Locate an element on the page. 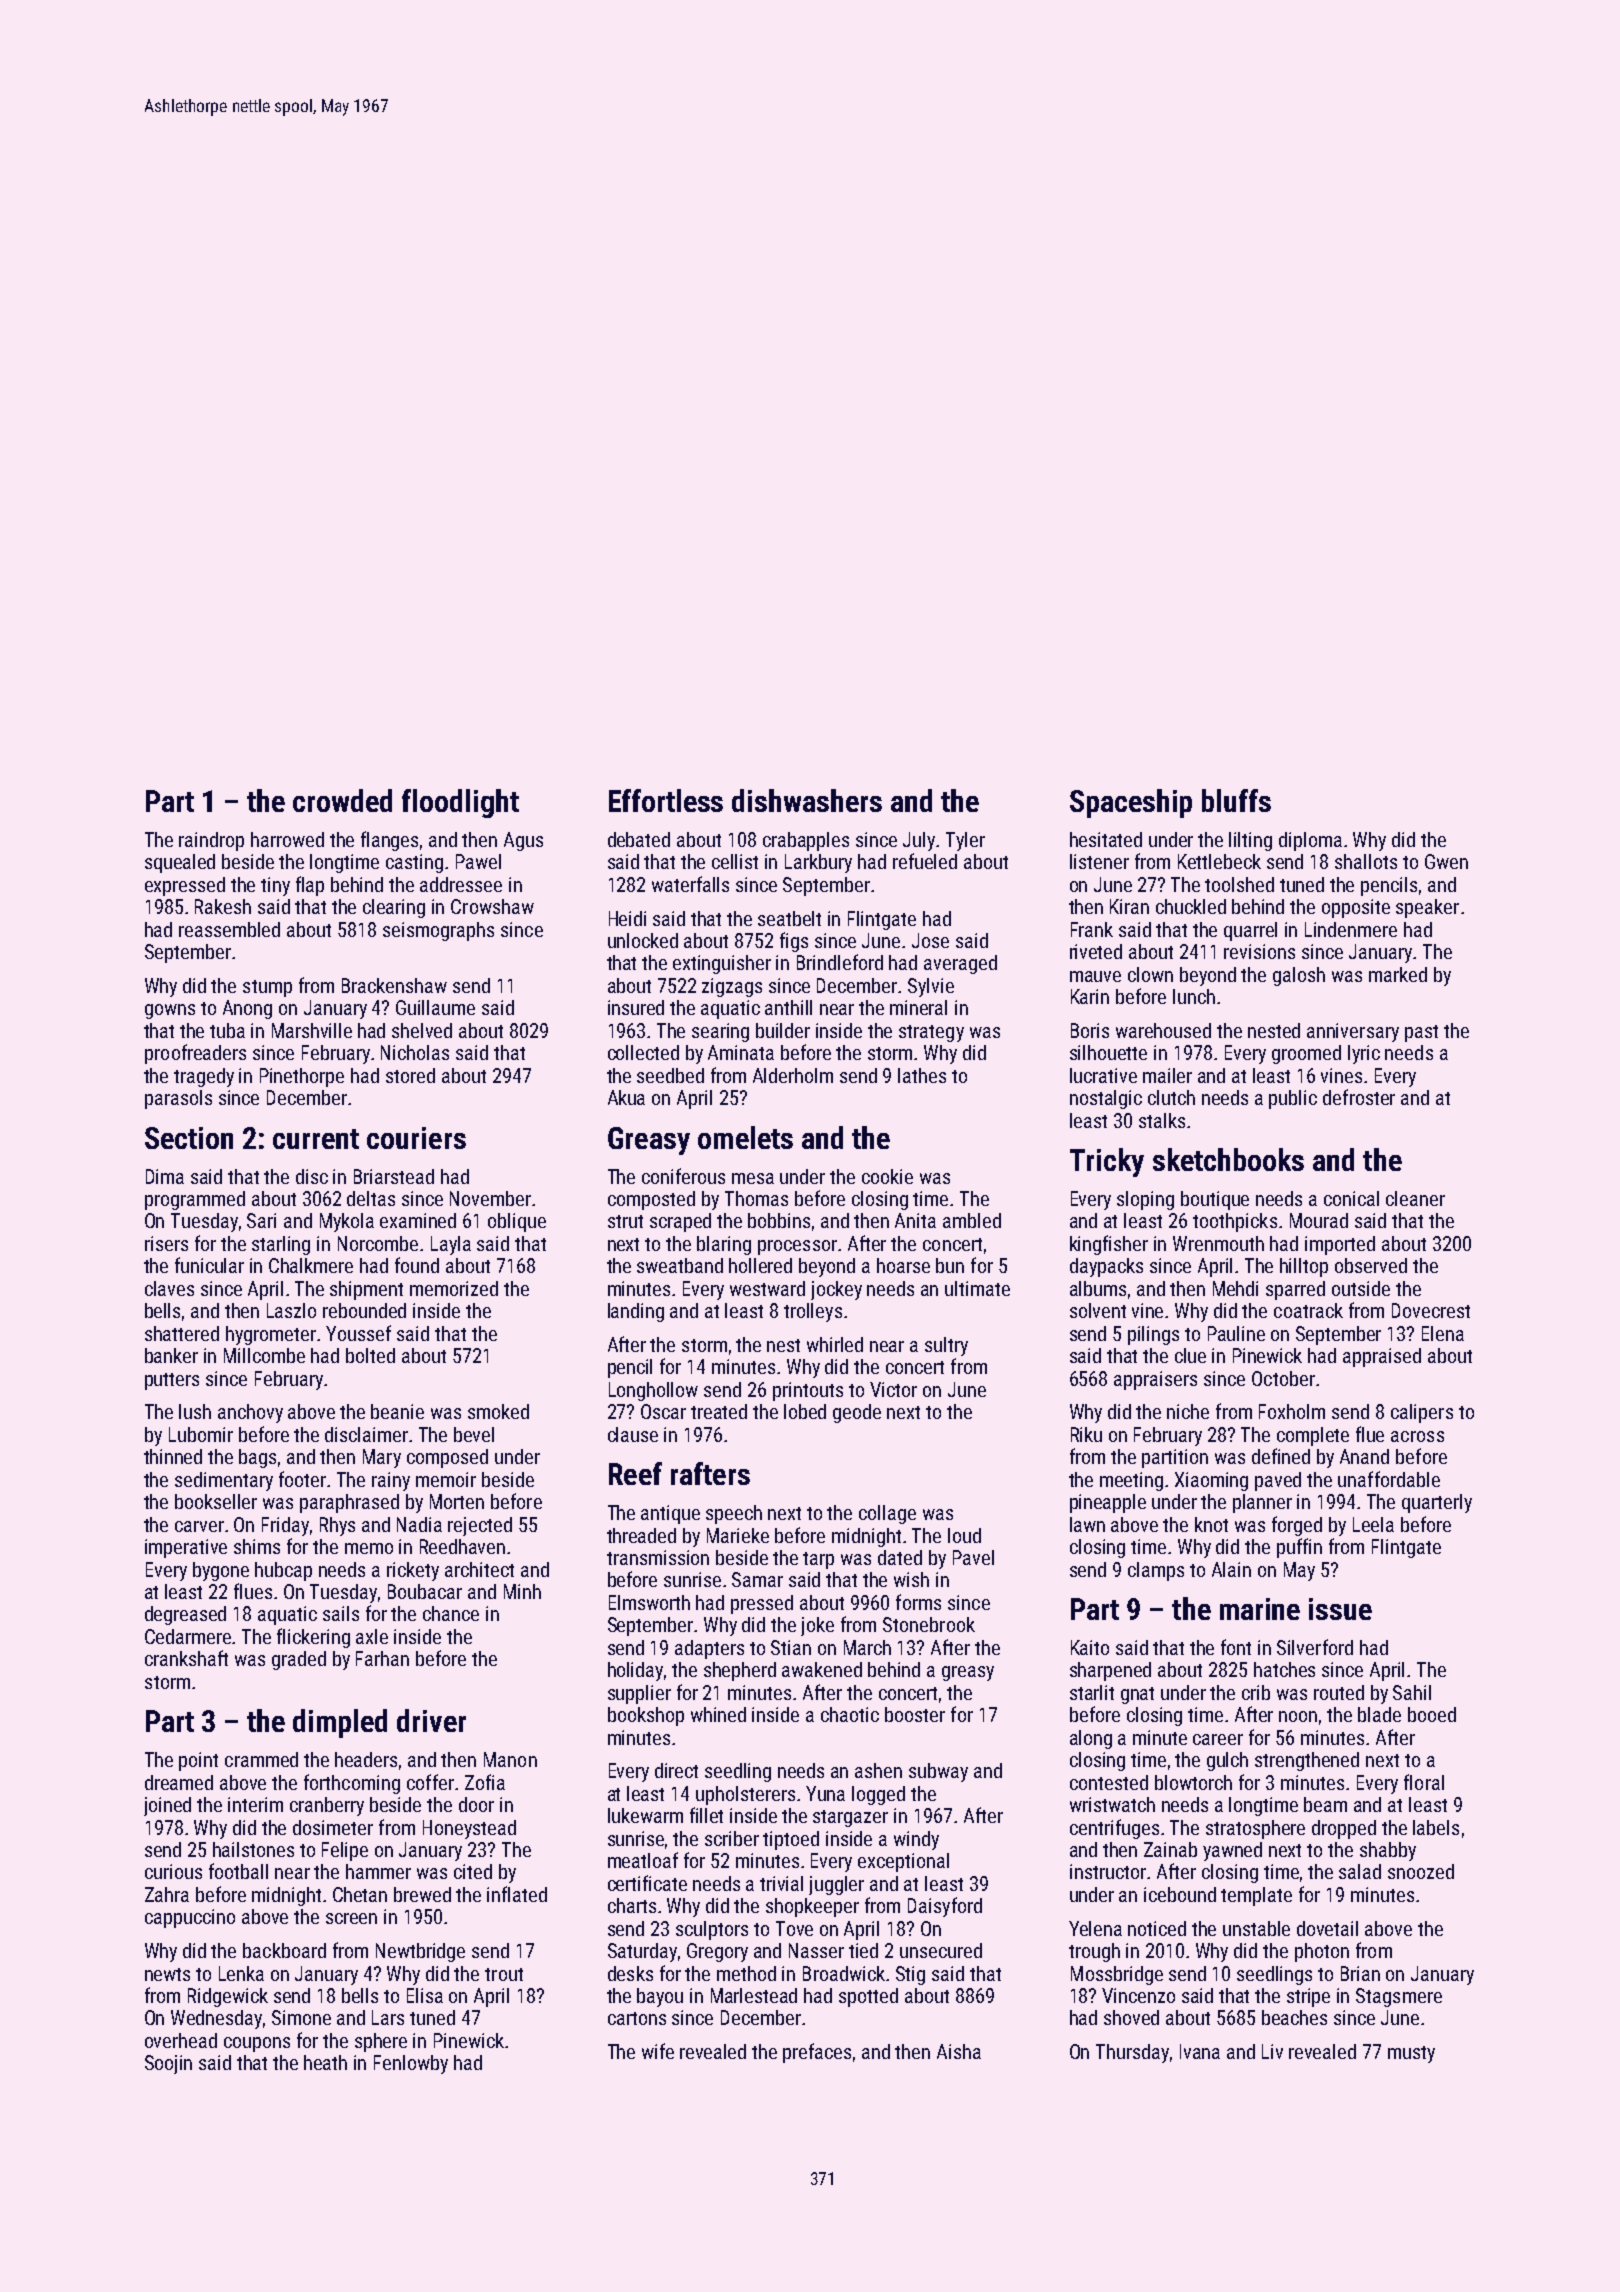  Akua is located at coordinates (626, 1097).
